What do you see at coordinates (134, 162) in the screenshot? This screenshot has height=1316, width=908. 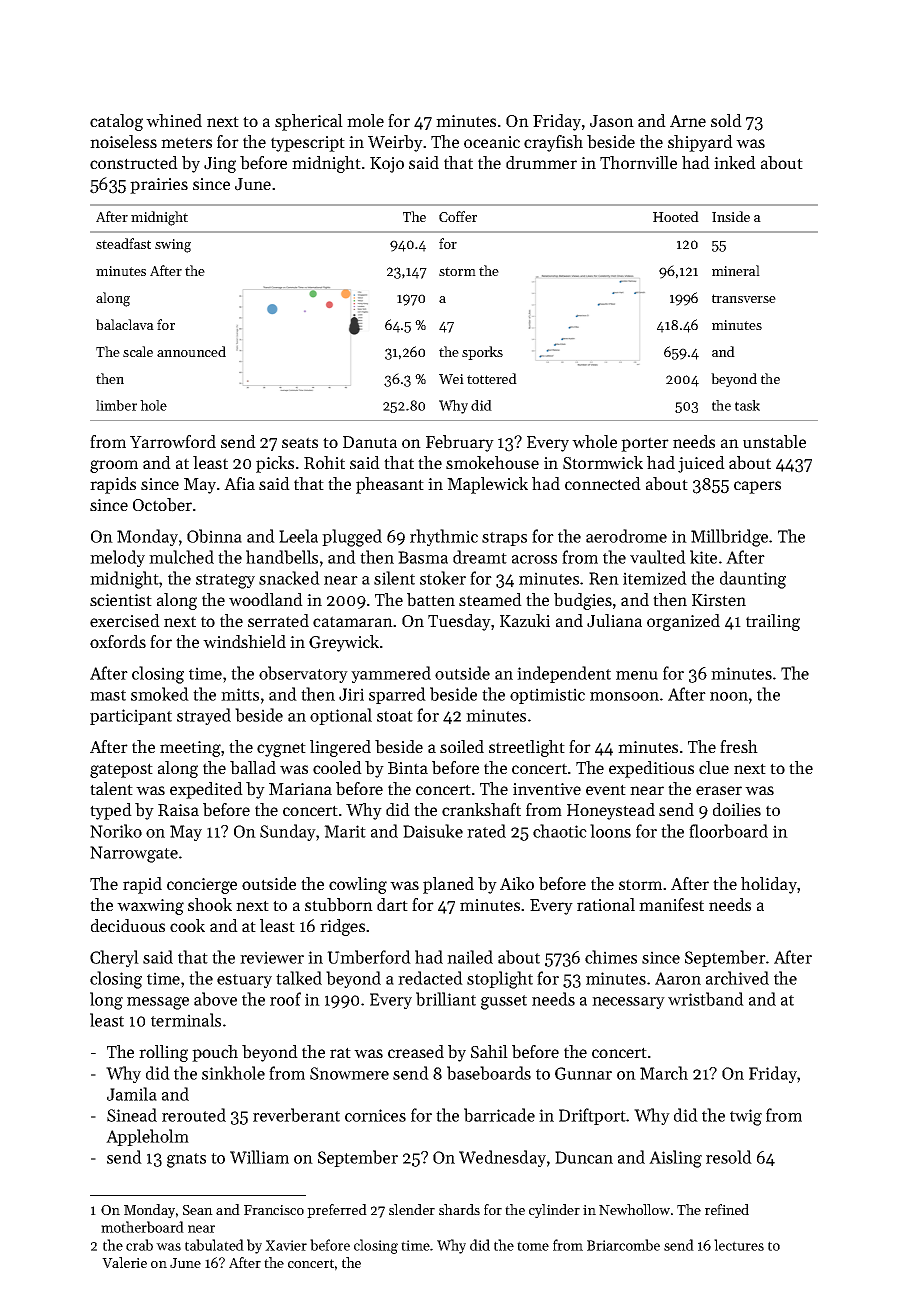 I see `constructed` at bounding box center [134, 162].
